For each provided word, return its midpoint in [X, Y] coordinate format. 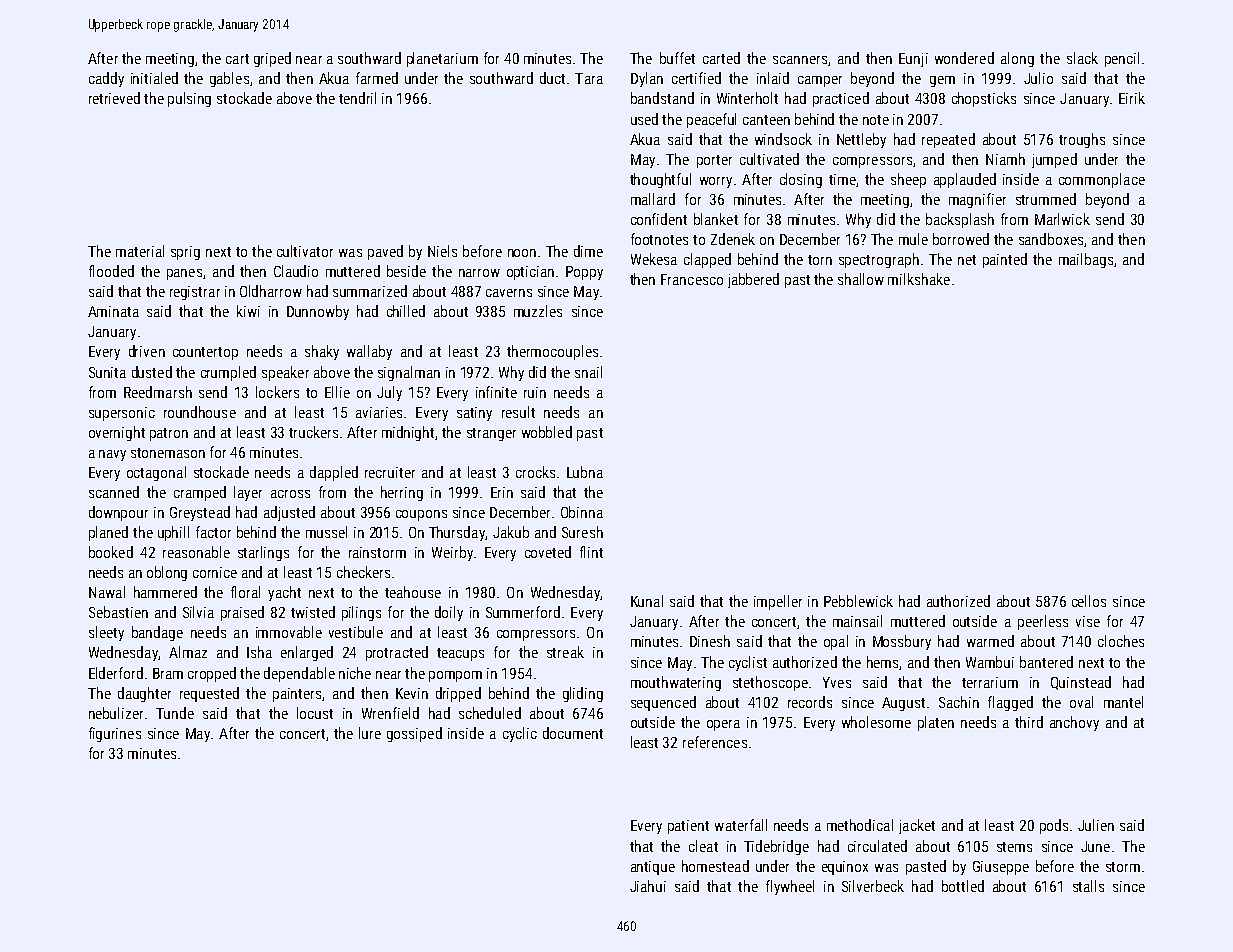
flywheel [790, 887]
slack [1082, 58]
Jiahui [648, 886]
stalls [1088, 886]
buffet [677, 58]
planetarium [442, 59]
